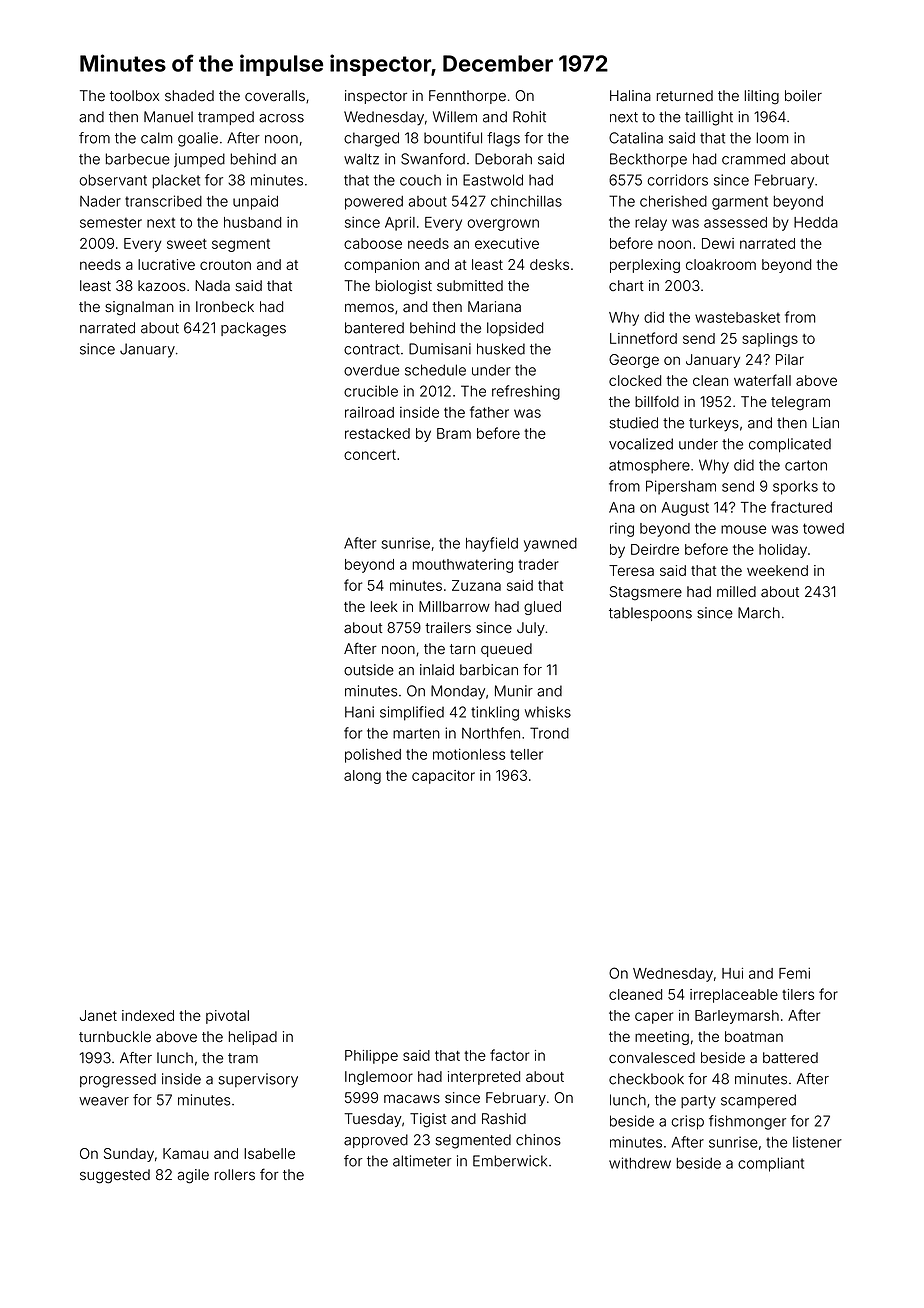 Image resolution: width=924 pixels, height=1308 pixels. Describe the element at coordinates (685, 95) in the screenshot. I see `returned` at that location.
